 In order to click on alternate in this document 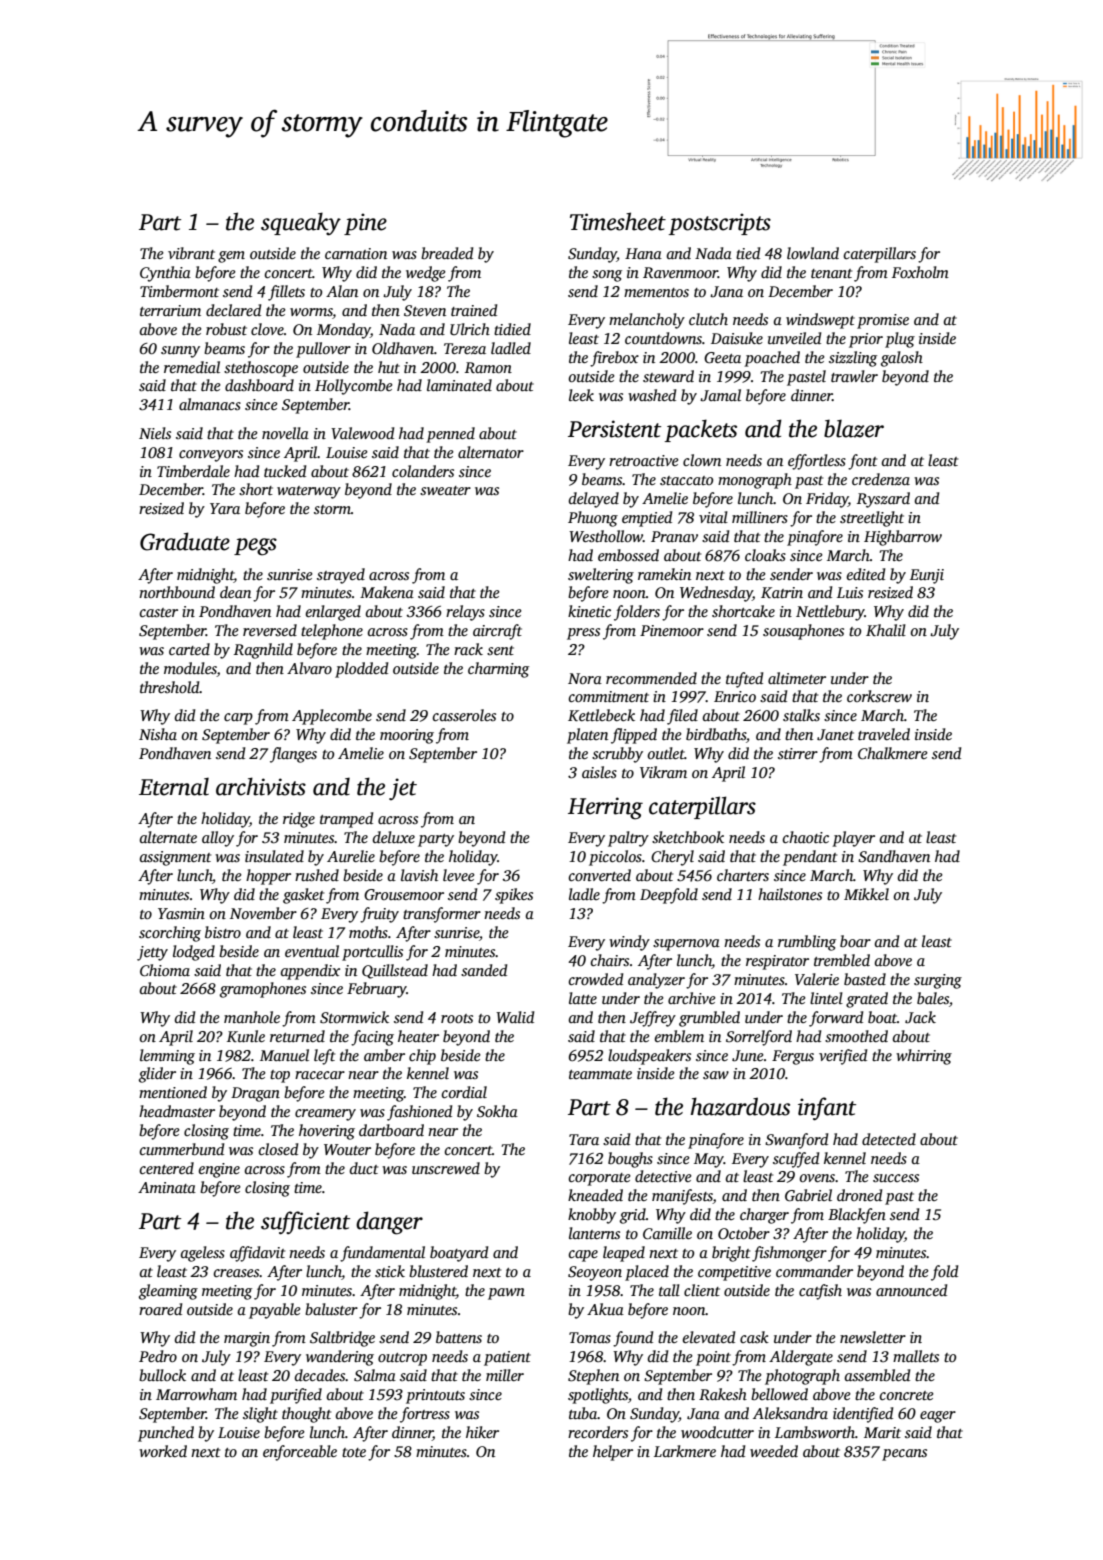, I will do `click(168, 837)`.
